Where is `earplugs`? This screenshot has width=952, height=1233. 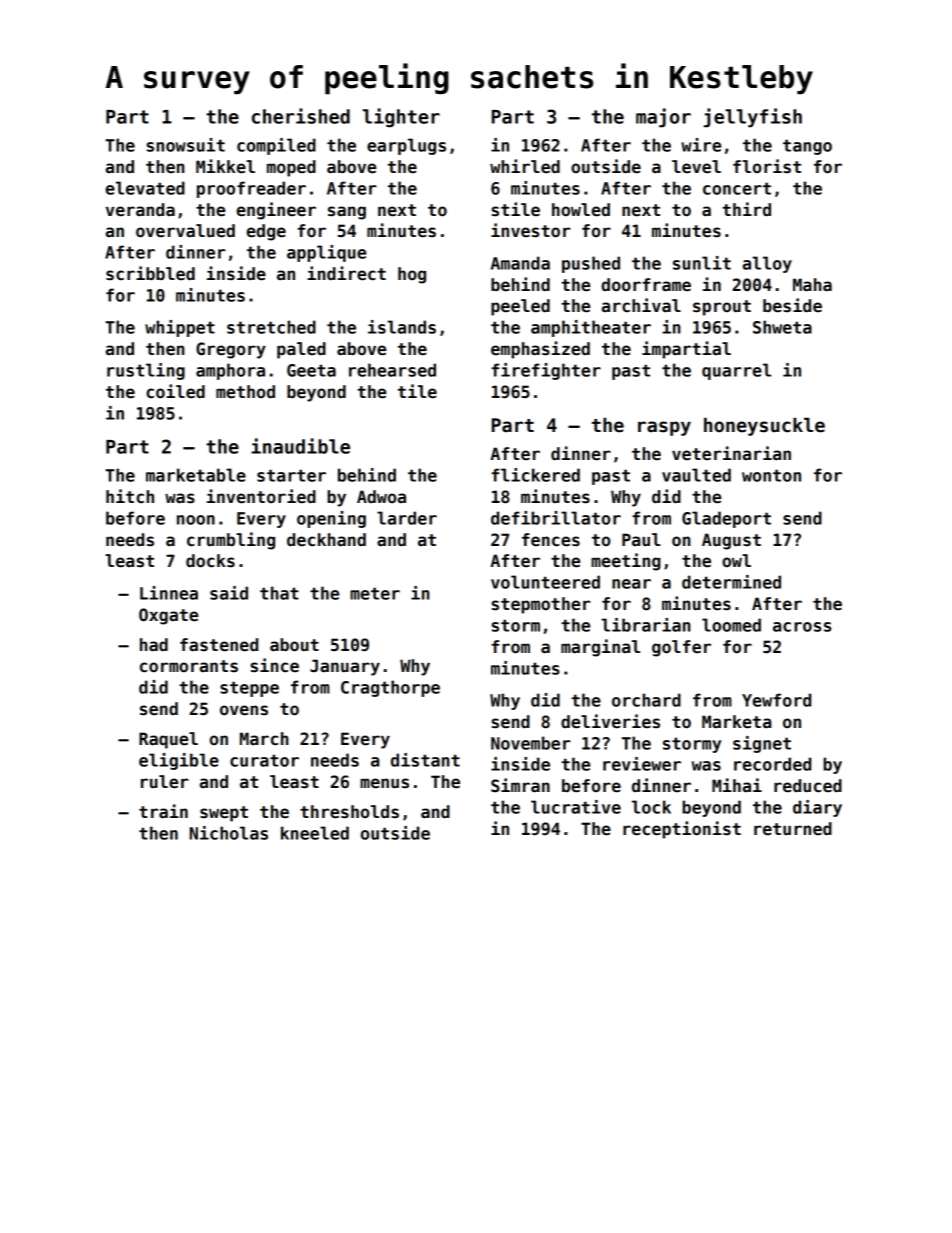 earplugs is located at coordinates (406, 146).
